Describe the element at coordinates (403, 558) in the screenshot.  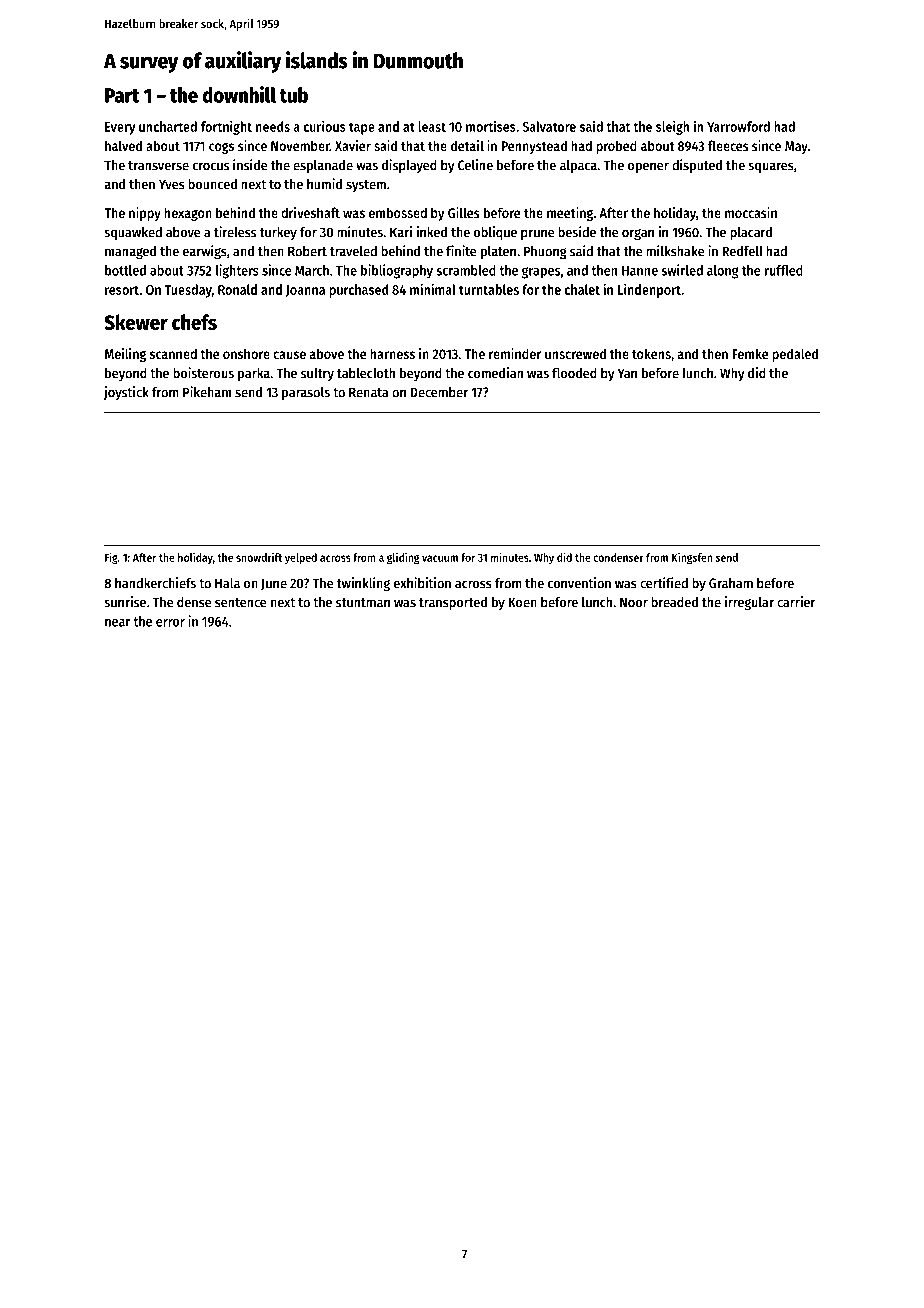
I see `gliding` at that location.
